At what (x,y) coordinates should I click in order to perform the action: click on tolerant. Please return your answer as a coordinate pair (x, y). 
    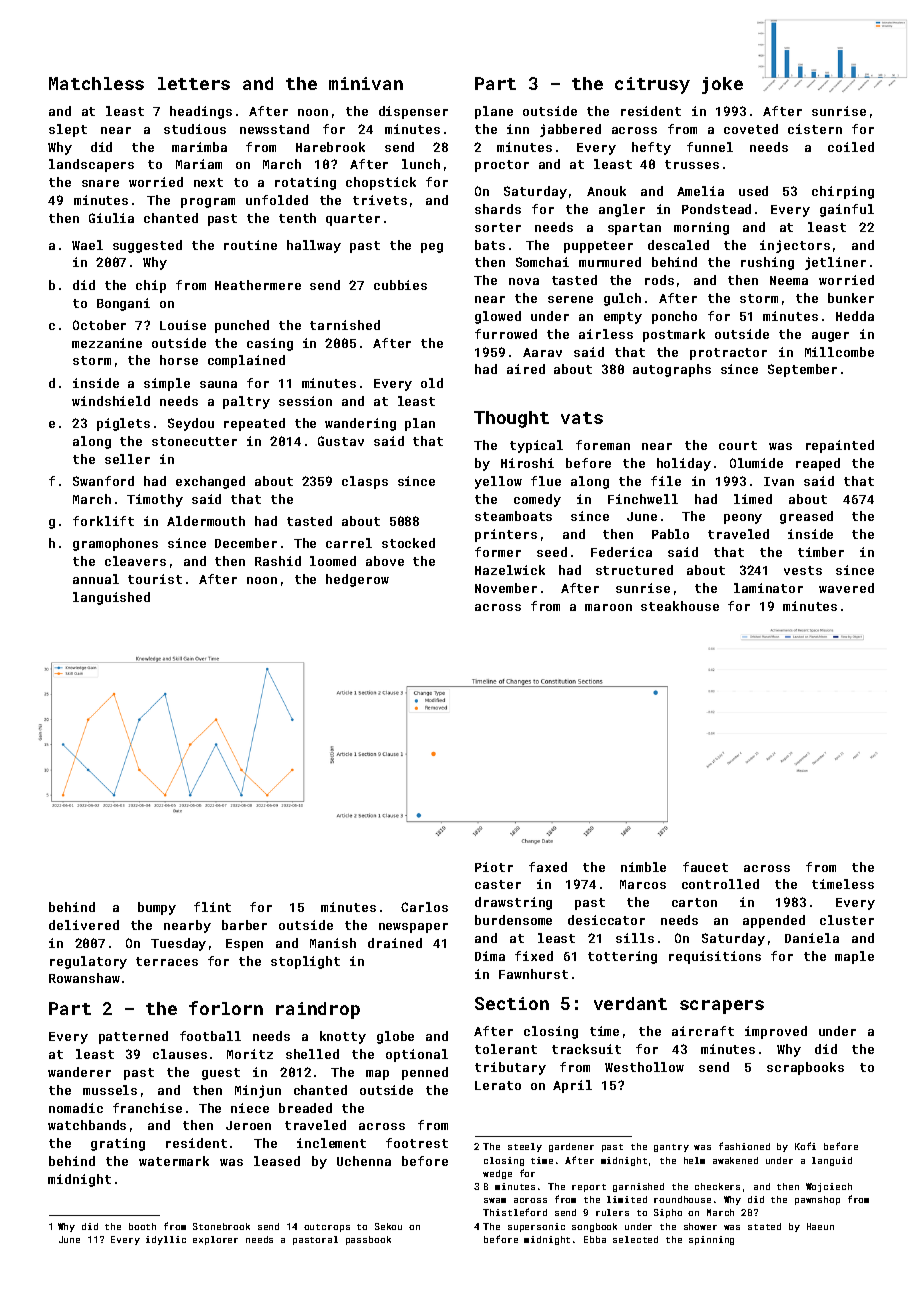
    Looking at the image, I should click on (506, 1049).
